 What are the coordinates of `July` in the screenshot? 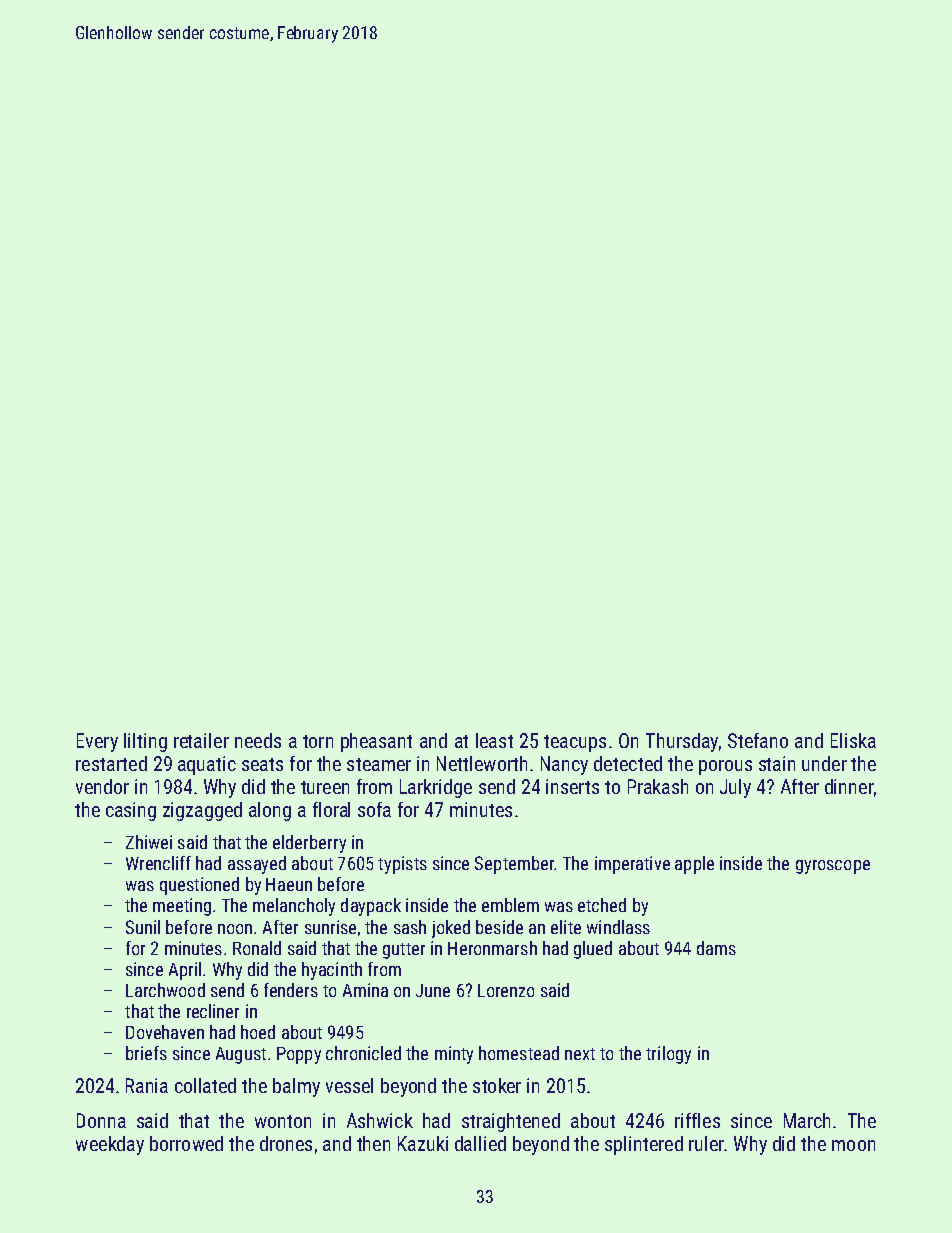 It's located at (735, 788).
